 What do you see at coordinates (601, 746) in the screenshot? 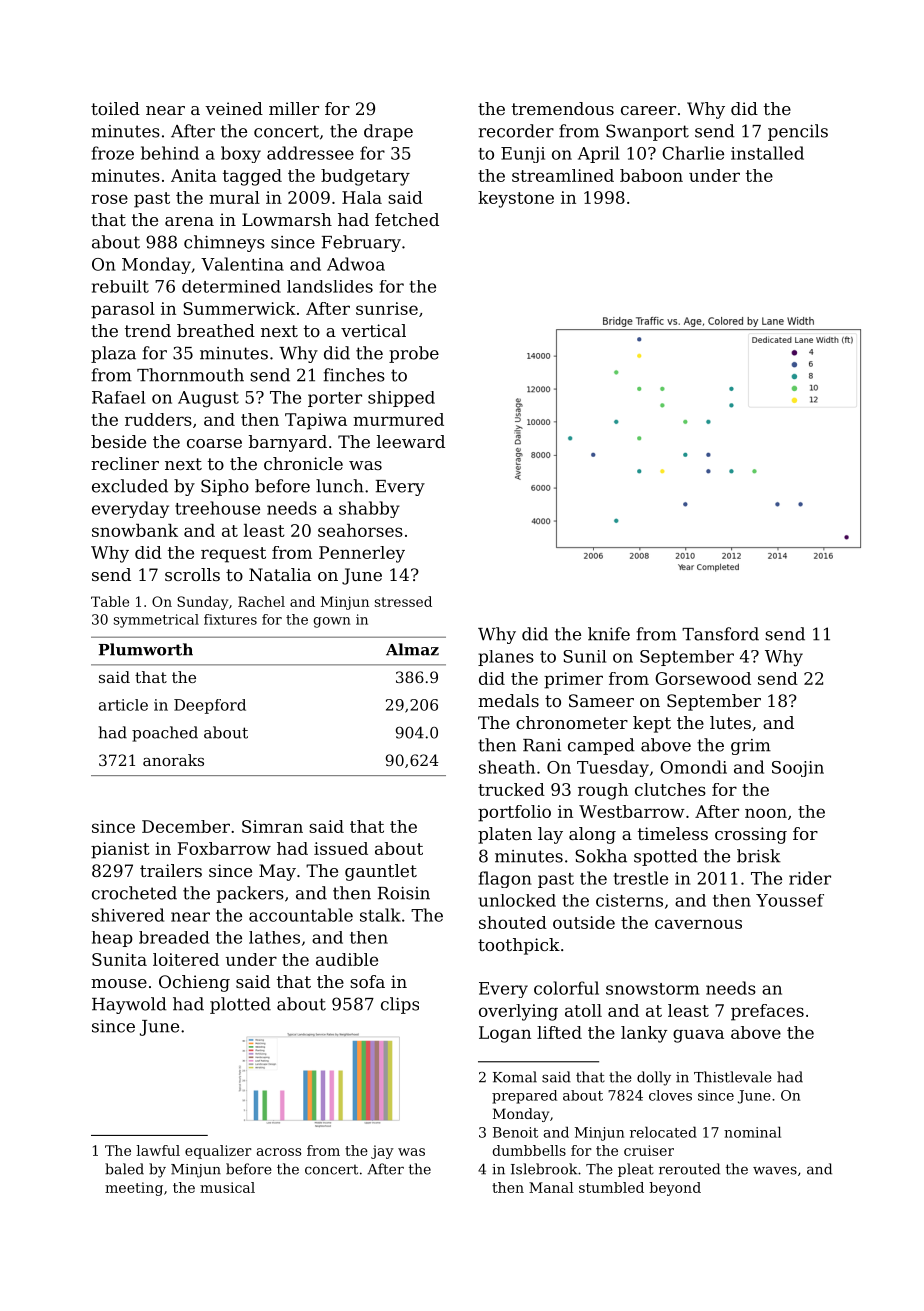
I see `camped` at bounding box center [601, 746].
